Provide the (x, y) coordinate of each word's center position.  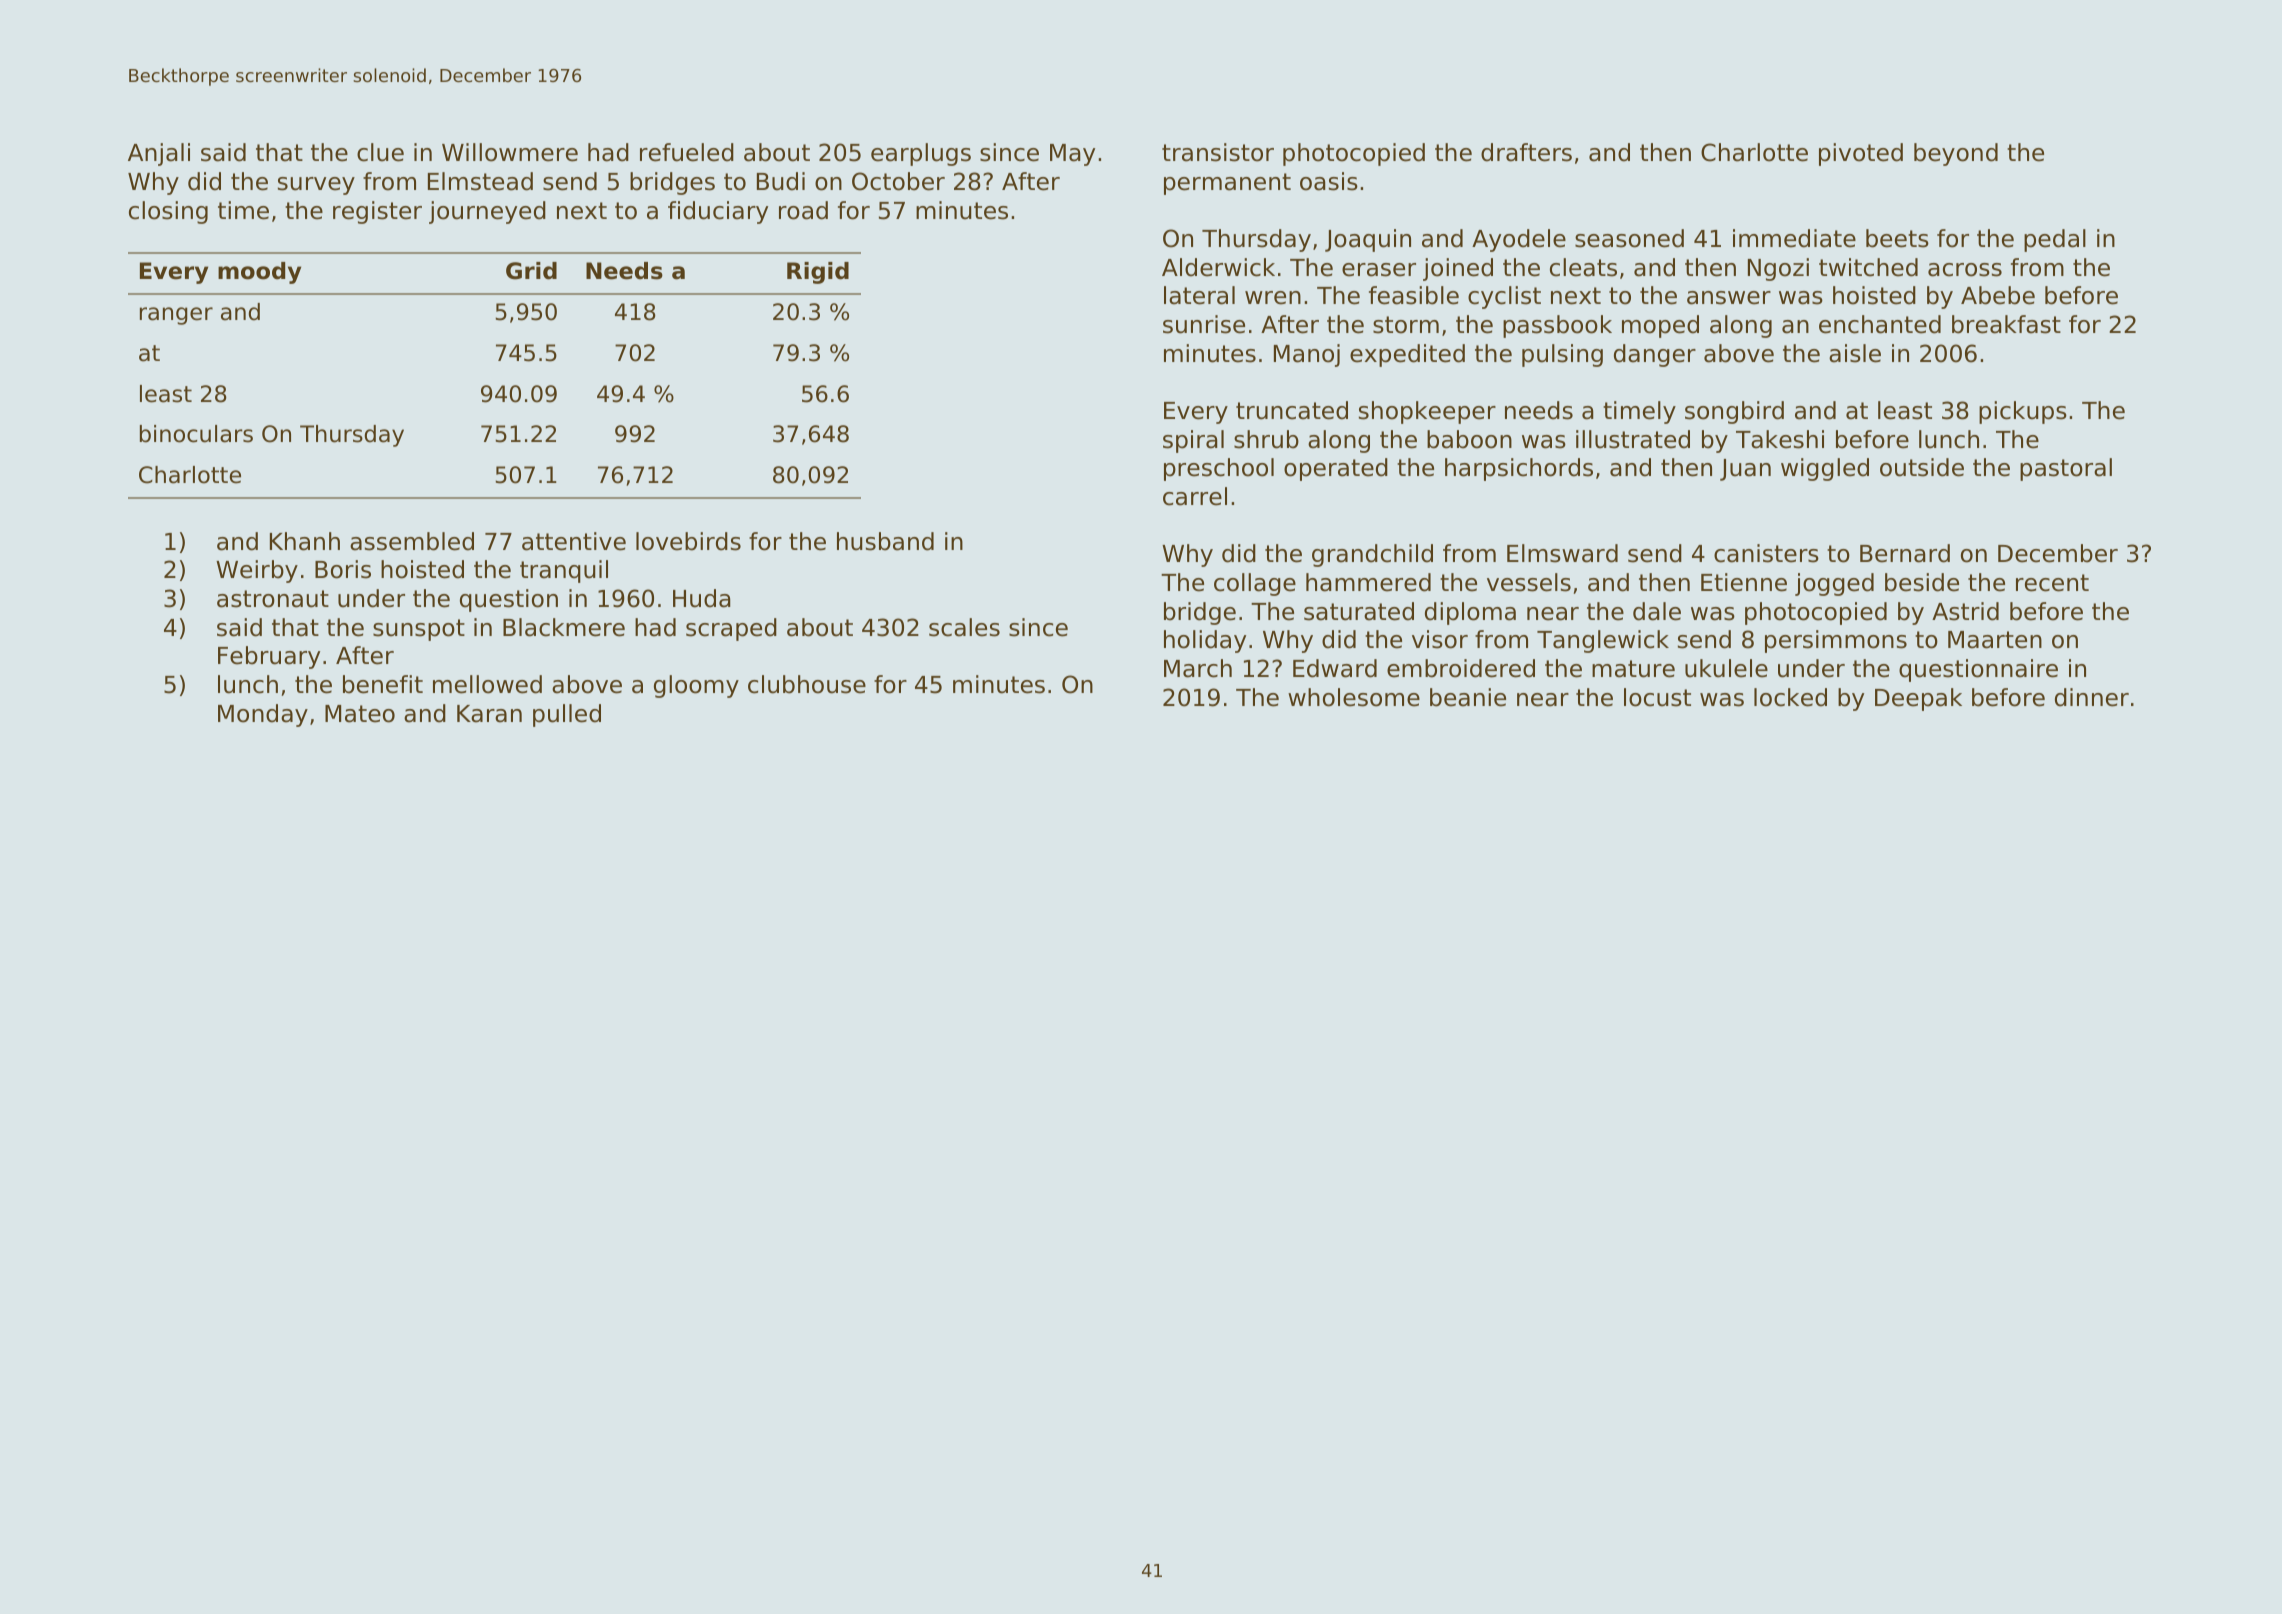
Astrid (1965, 611)
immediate (1794, 238)
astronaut (273, 599)
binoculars (196, 434)
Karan (489, 714)
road (803, 210)
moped (1660, 326)
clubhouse (807, 684)
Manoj (1307, 355)
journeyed (487, 212)
